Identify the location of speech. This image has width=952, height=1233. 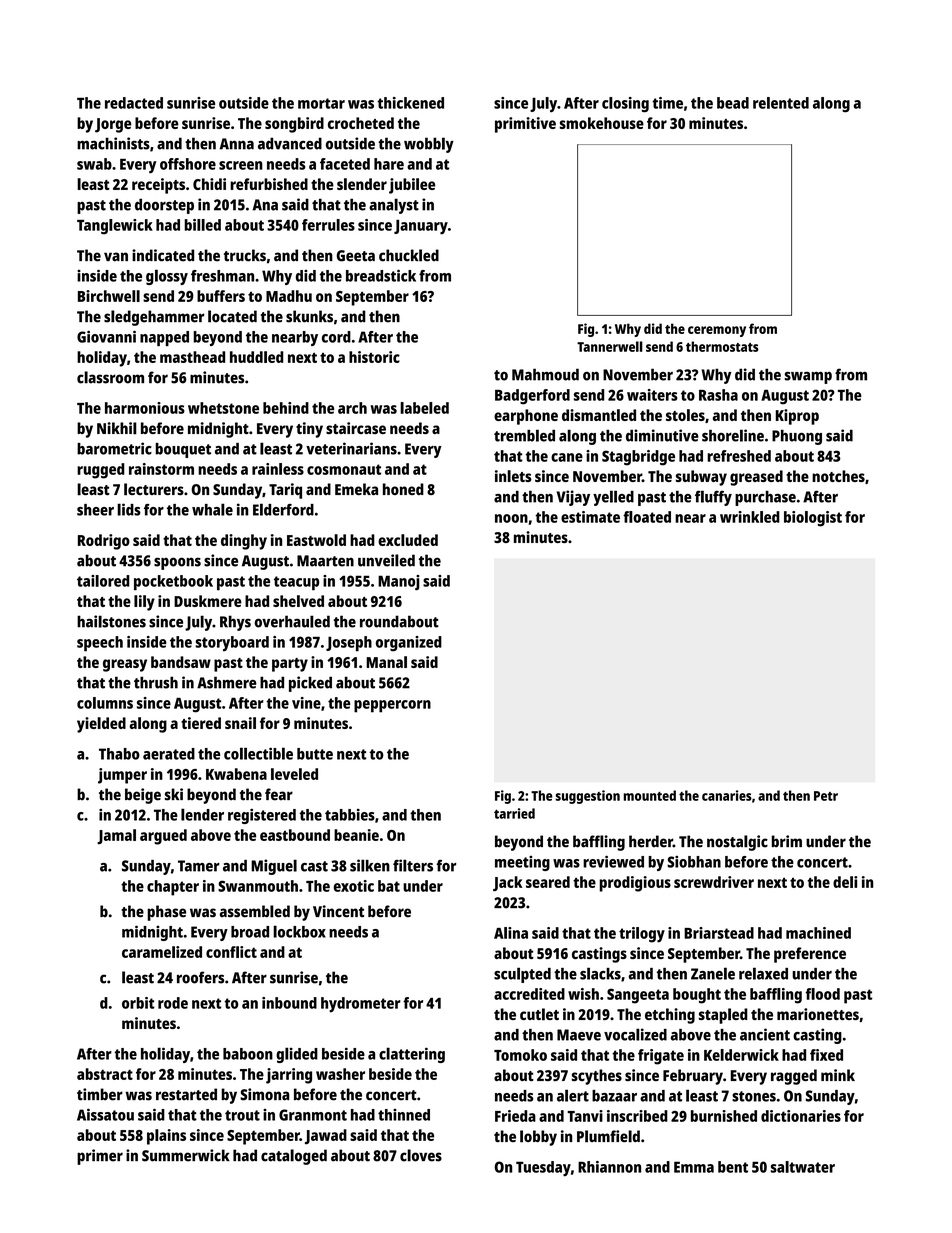
(100, 644).
